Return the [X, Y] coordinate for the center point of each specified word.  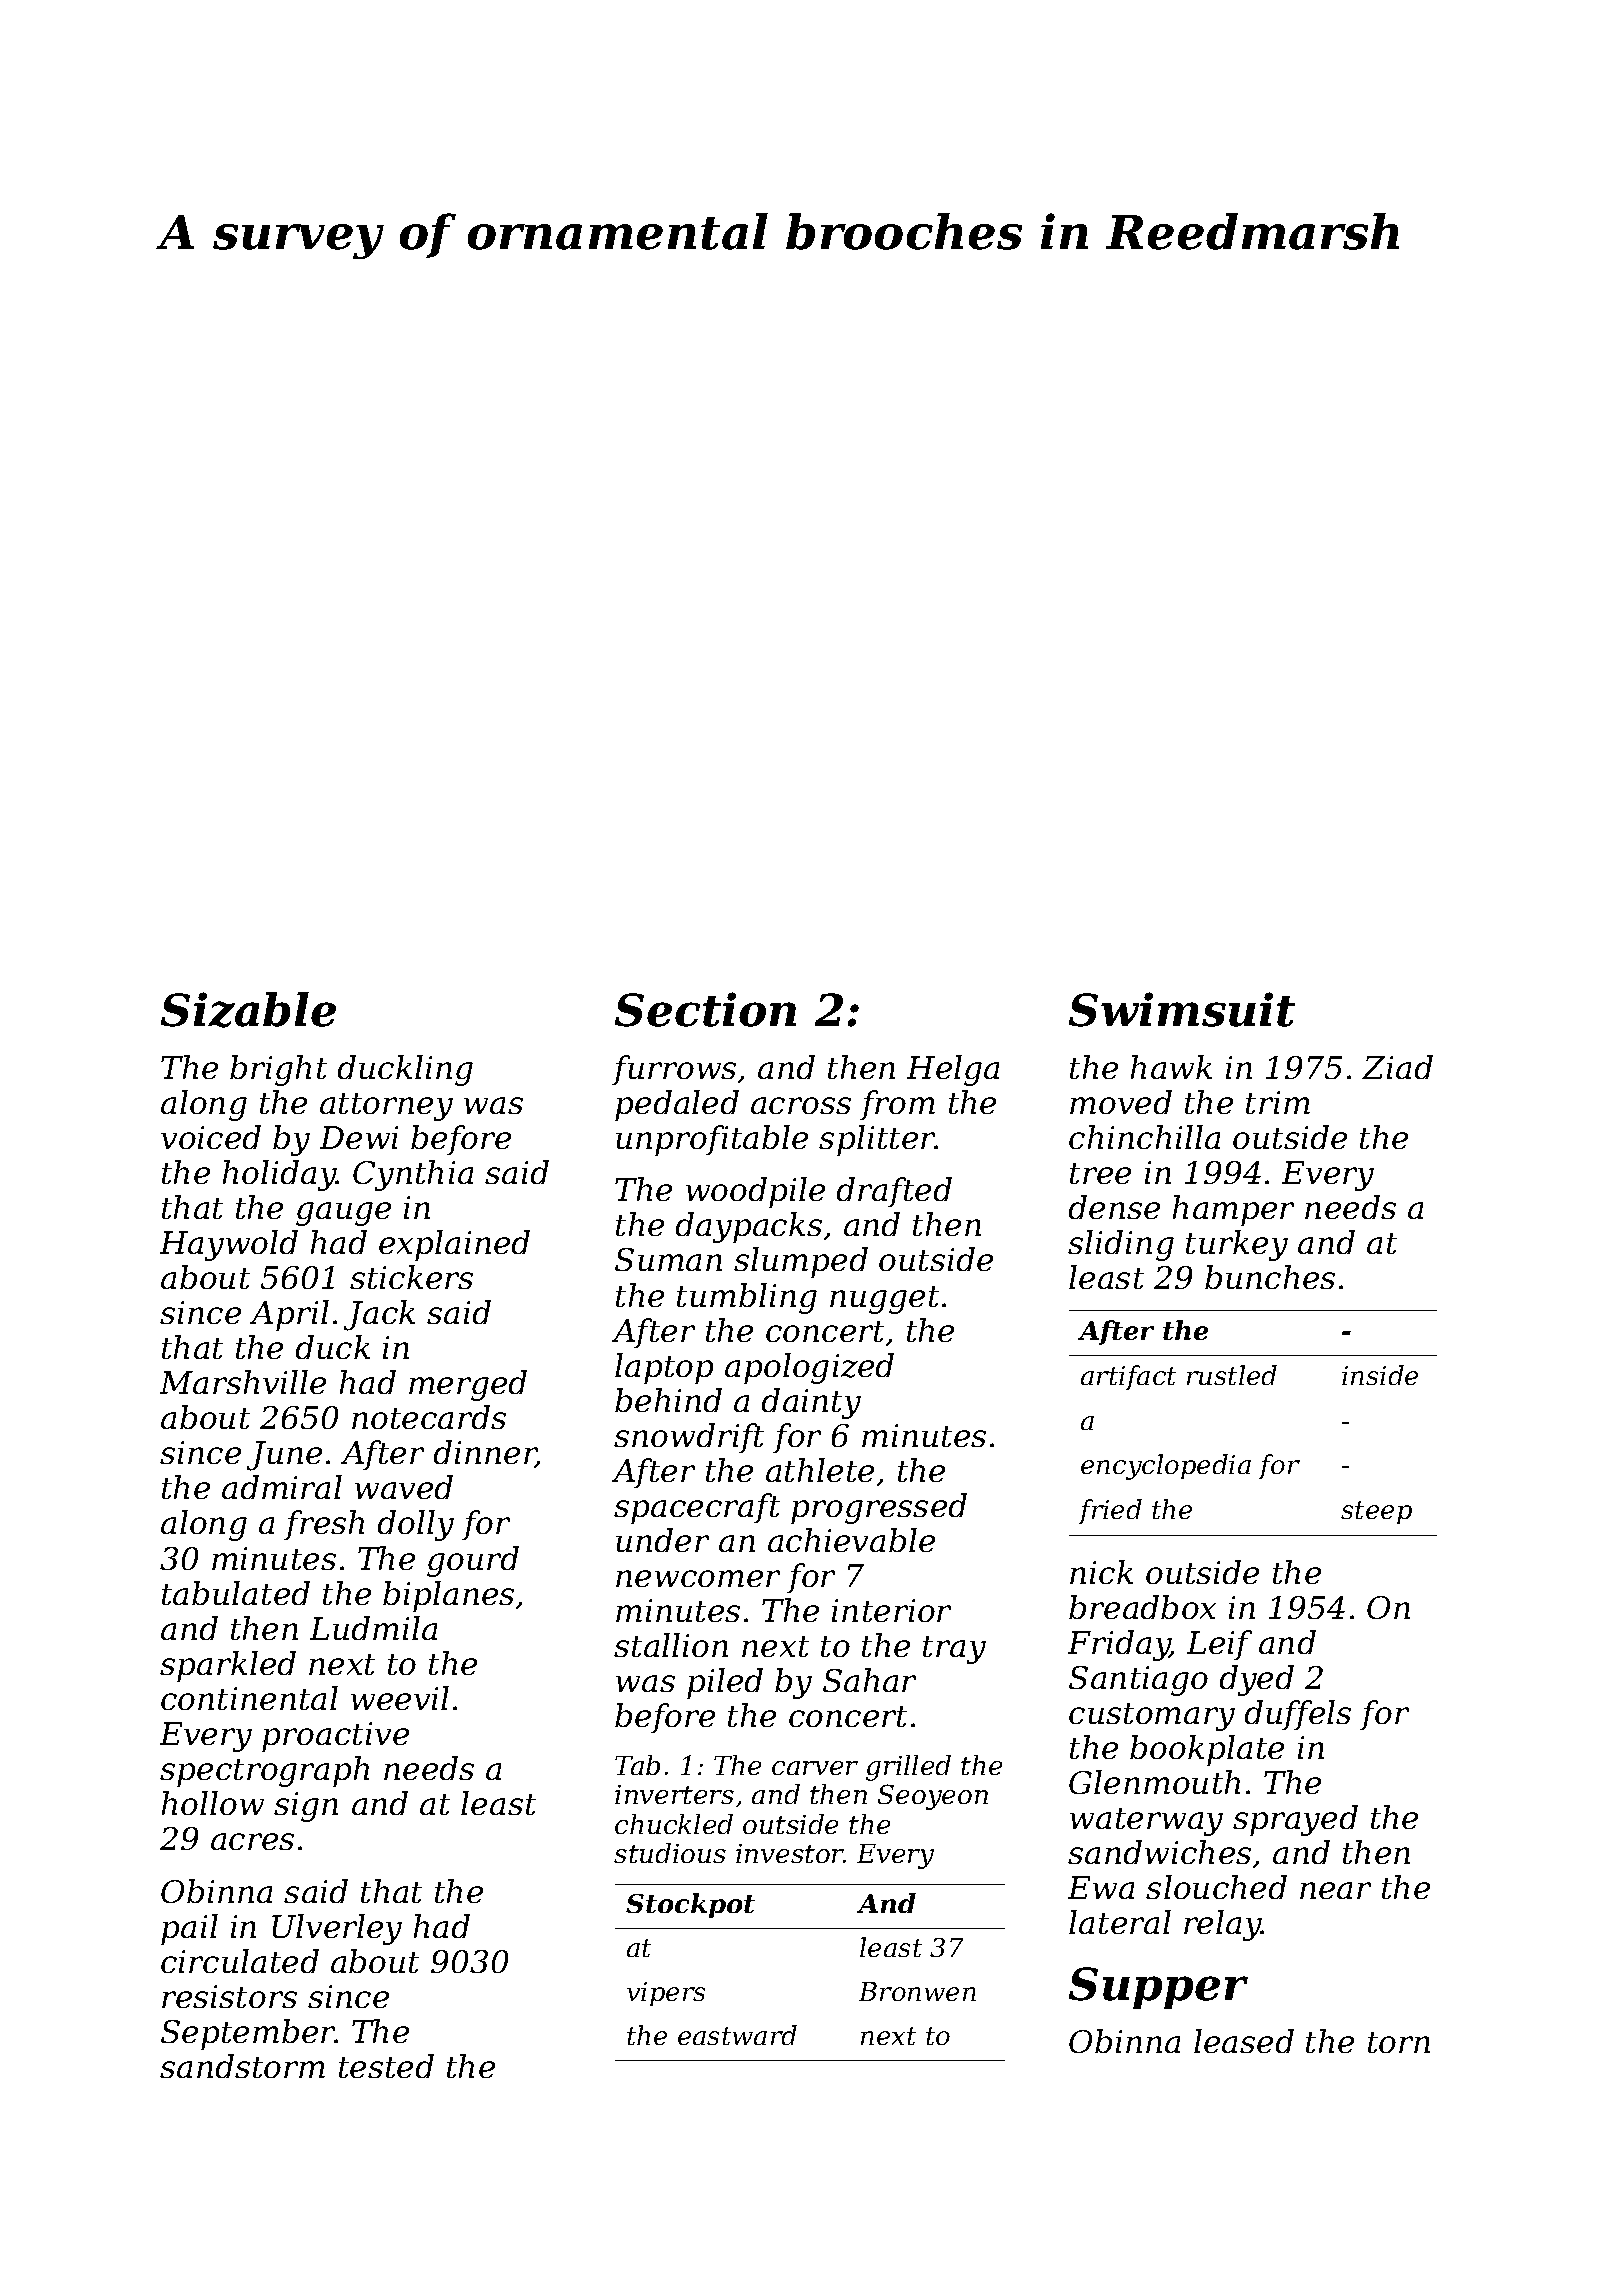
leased [1244, 2041]
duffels [1298, 1715]
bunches [1270, 1277]
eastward [737, 2035]
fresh [324, 1525]
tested [386, 2066]
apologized [809, 1368]
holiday [279, 1175]
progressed [879, 1508]
